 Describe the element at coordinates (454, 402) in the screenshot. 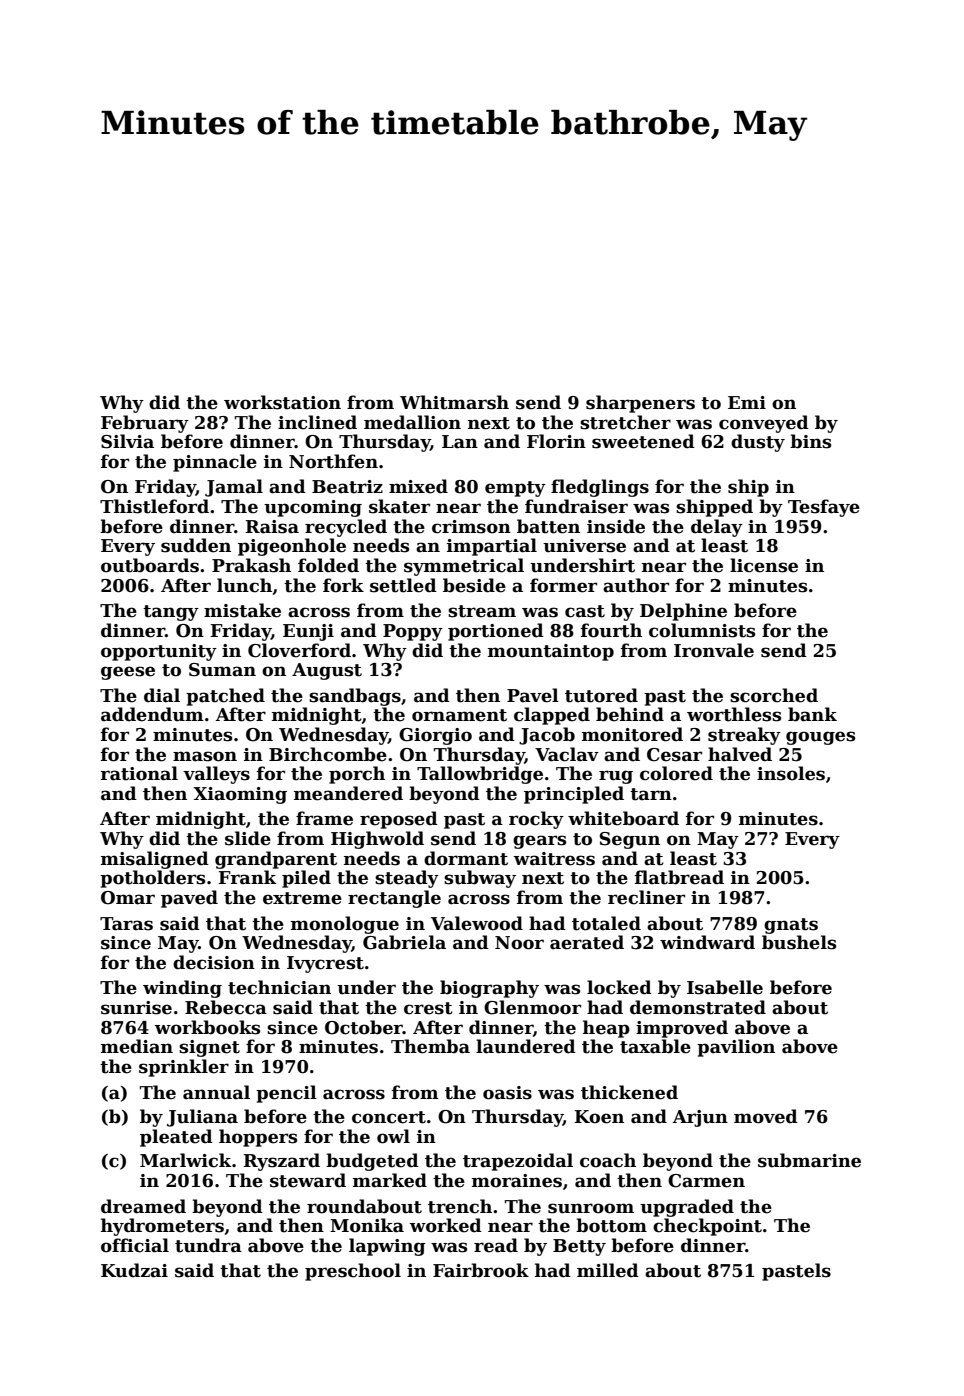

I see `Whitmarsh` at that location.
